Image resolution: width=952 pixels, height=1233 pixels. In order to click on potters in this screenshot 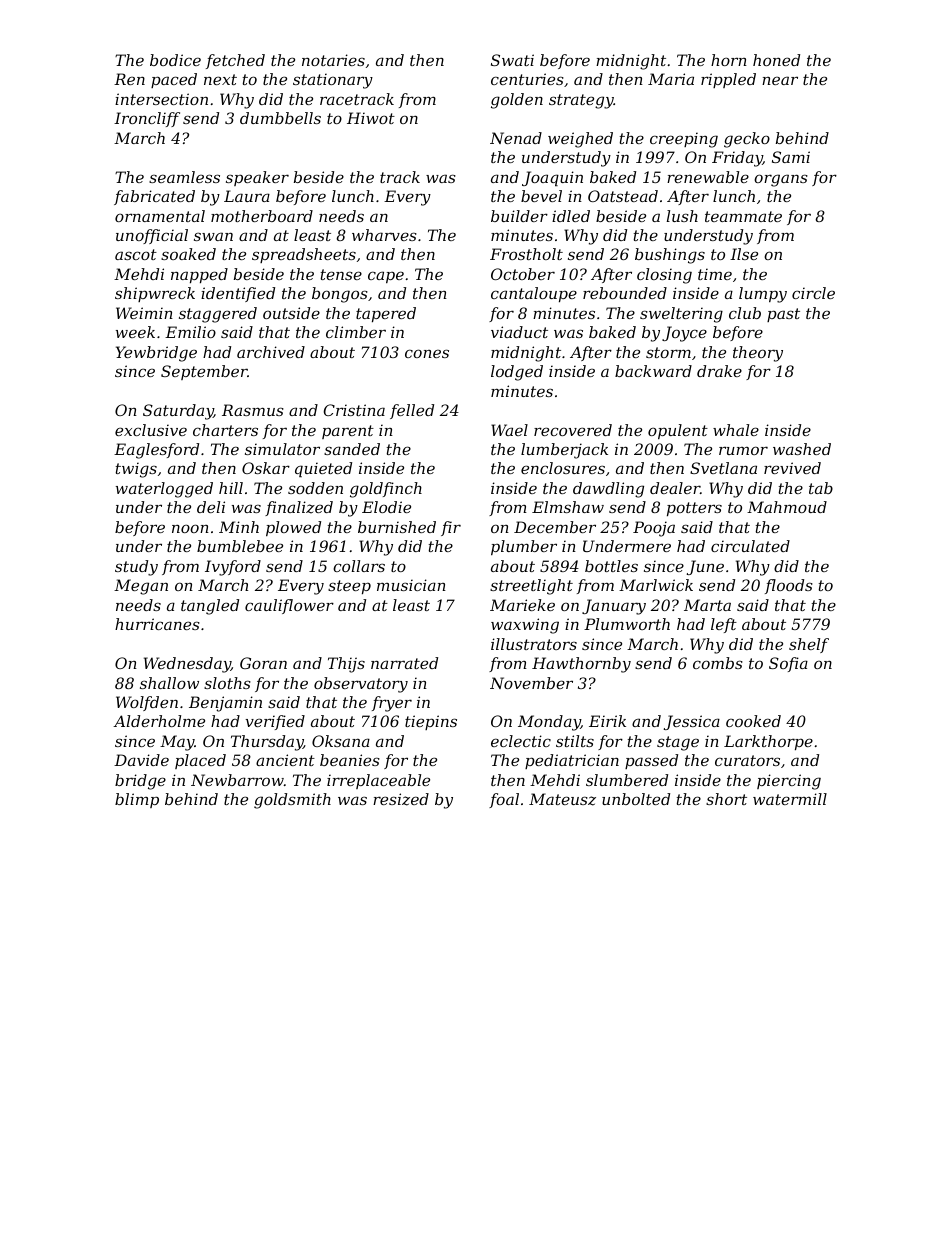, I will do `click(694, 509)`.
